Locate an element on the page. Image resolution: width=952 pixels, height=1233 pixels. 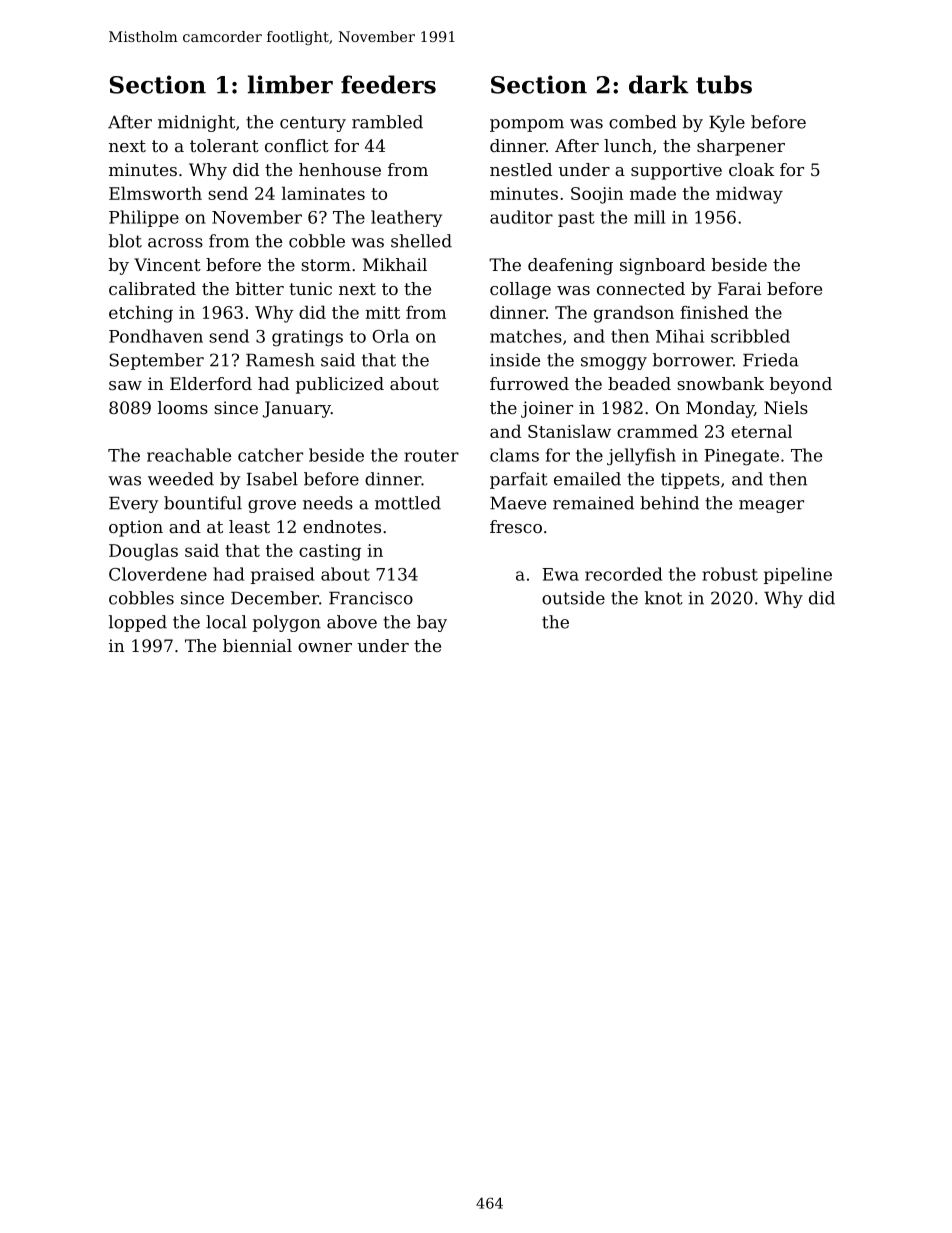
beyond is located at coordinates (801, 385).
